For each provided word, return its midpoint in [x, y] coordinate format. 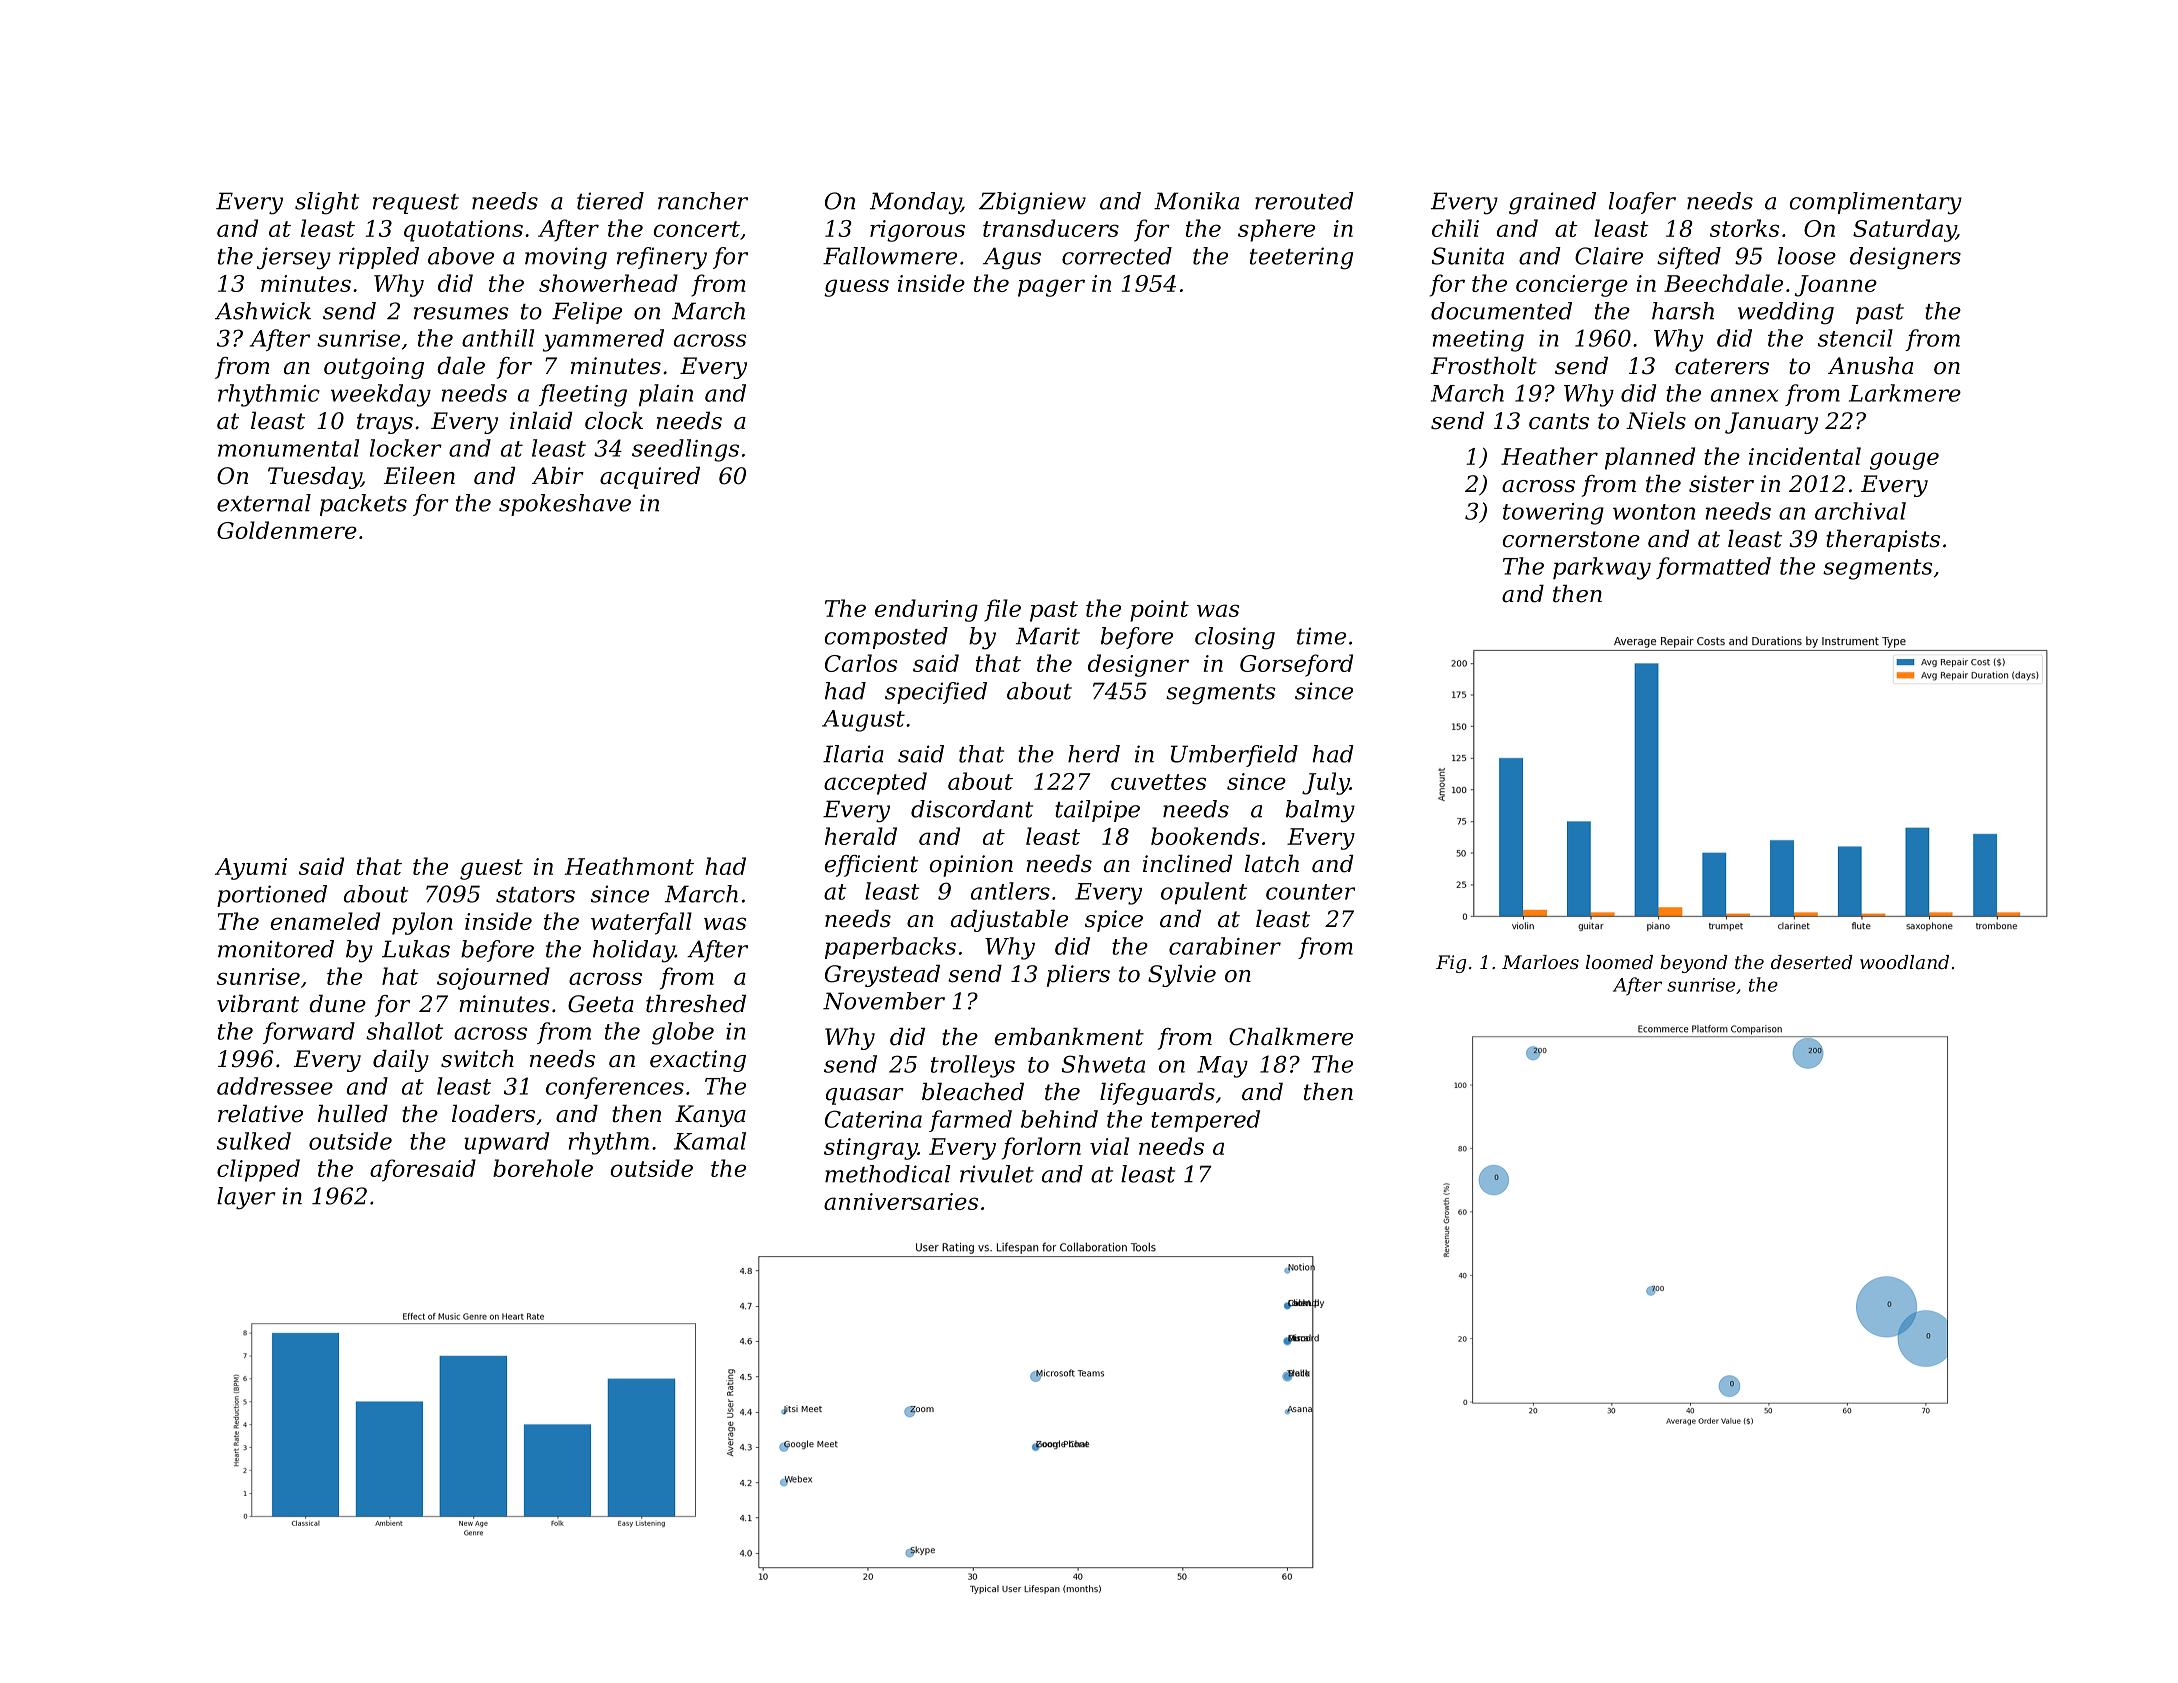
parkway [1602, 568]
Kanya [710, 1116]
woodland [1904, 962]
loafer [1642, 203]
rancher [703, 201]
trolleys [973, 1066]
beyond [1694, 964]
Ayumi [251, 869]
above [461, 256]
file [1002, 610]
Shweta [1103, 1064]
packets [363, 505]
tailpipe [1097, 811]
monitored [276, 949]
